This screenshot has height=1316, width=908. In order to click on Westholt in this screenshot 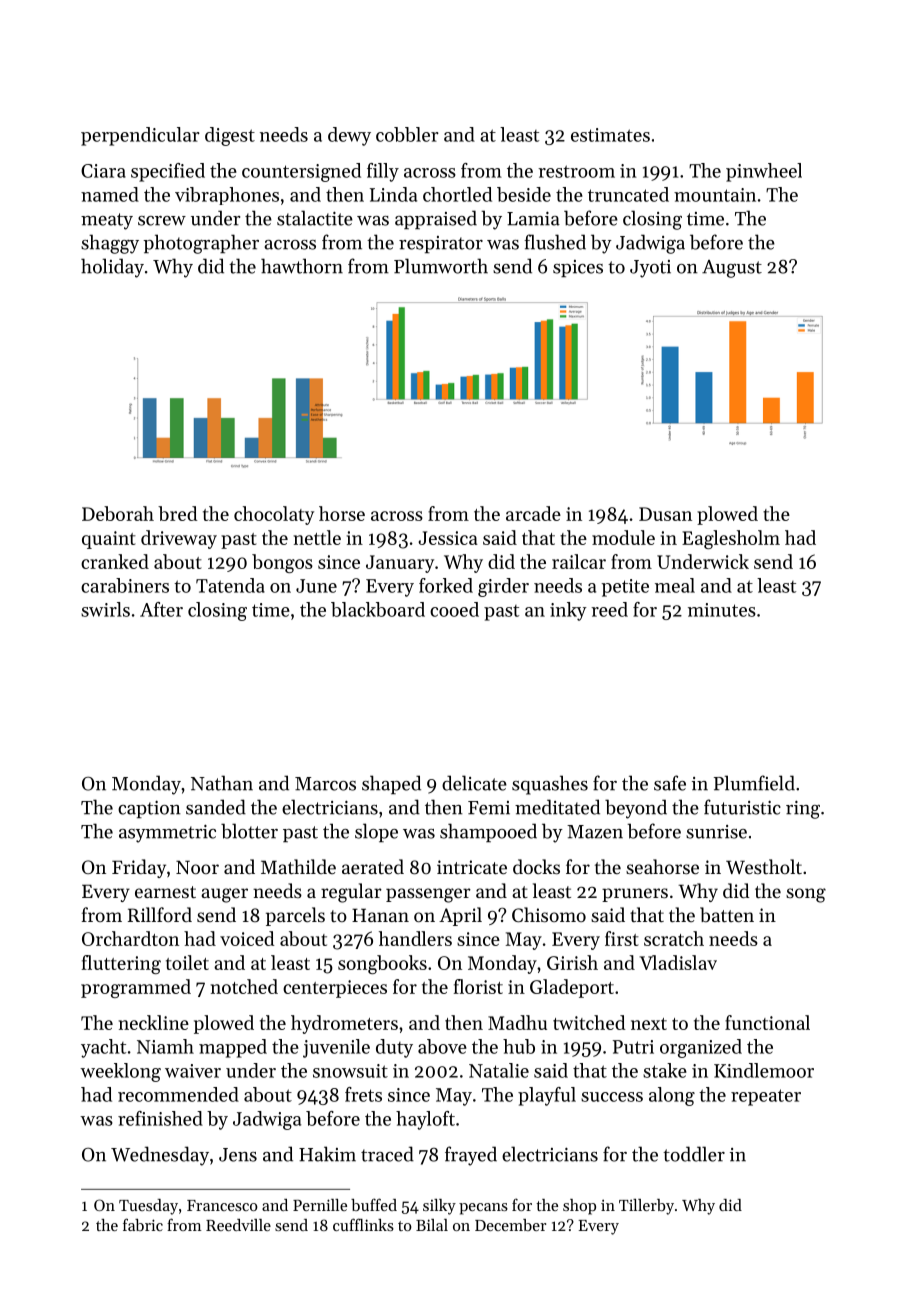, I will do `click(764, 866)`.
